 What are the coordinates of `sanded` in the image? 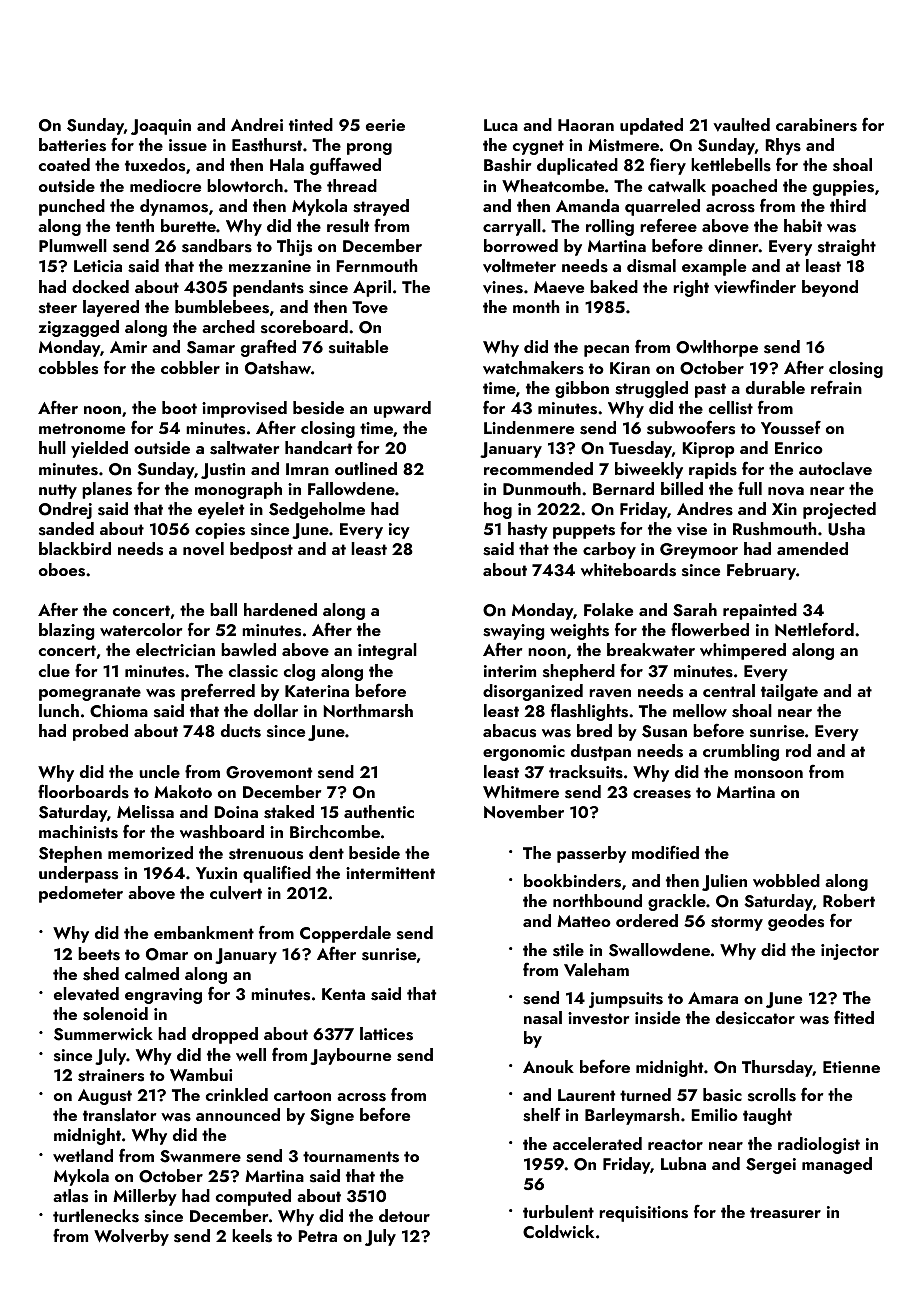 It's located at (66, 529).
